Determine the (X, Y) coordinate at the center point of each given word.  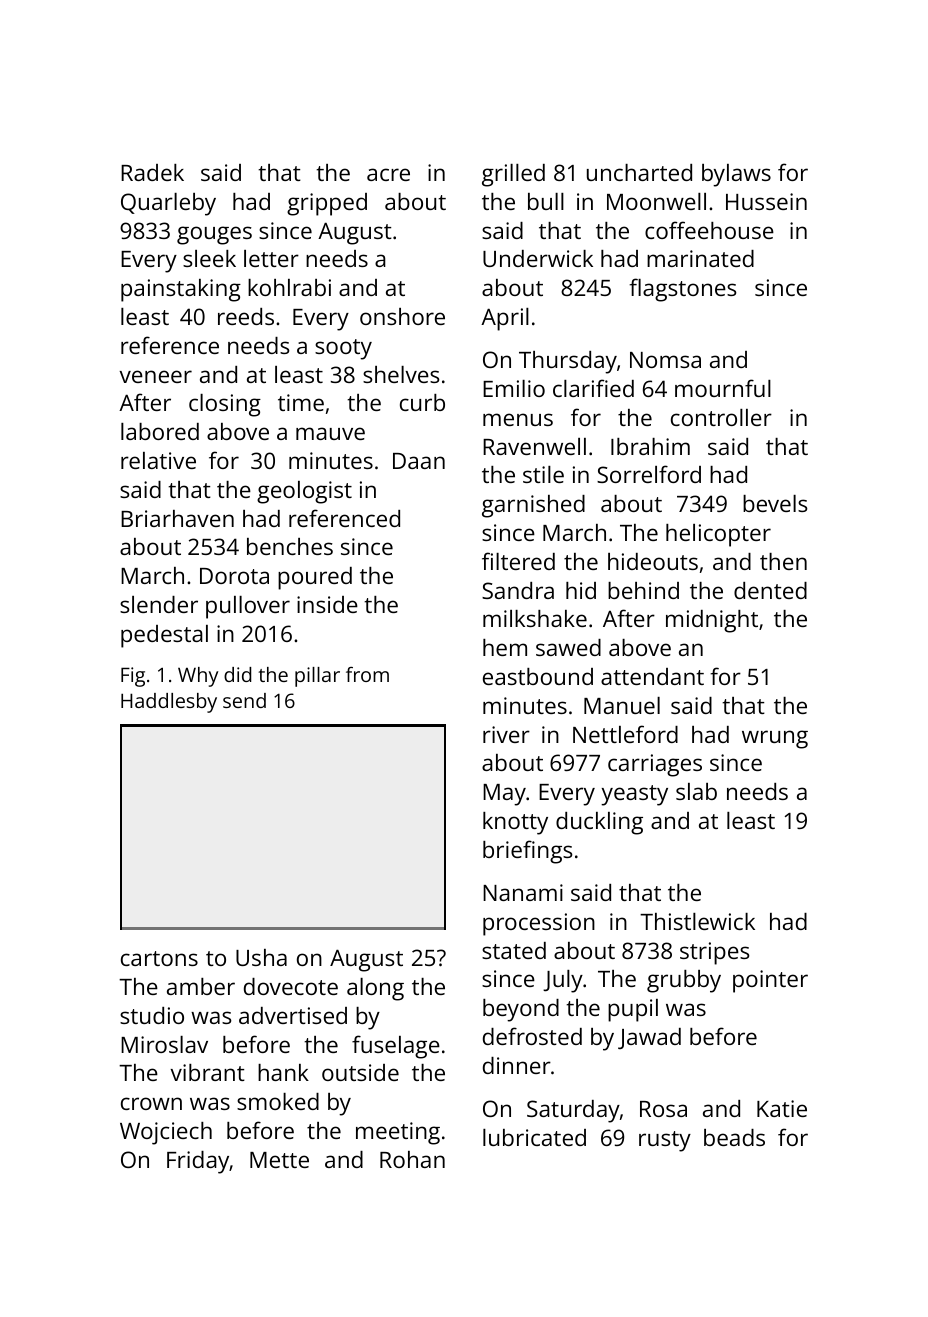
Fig (133, 677)
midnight (712, 621)
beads (734, 1137)
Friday (198, 1162)
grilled (513, 175)
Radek (152, 172)
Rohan (412, 1159)
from (367, 674)
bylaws (736, 175)
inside (327, 604)
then (783, 561)
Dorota (234, 576)
